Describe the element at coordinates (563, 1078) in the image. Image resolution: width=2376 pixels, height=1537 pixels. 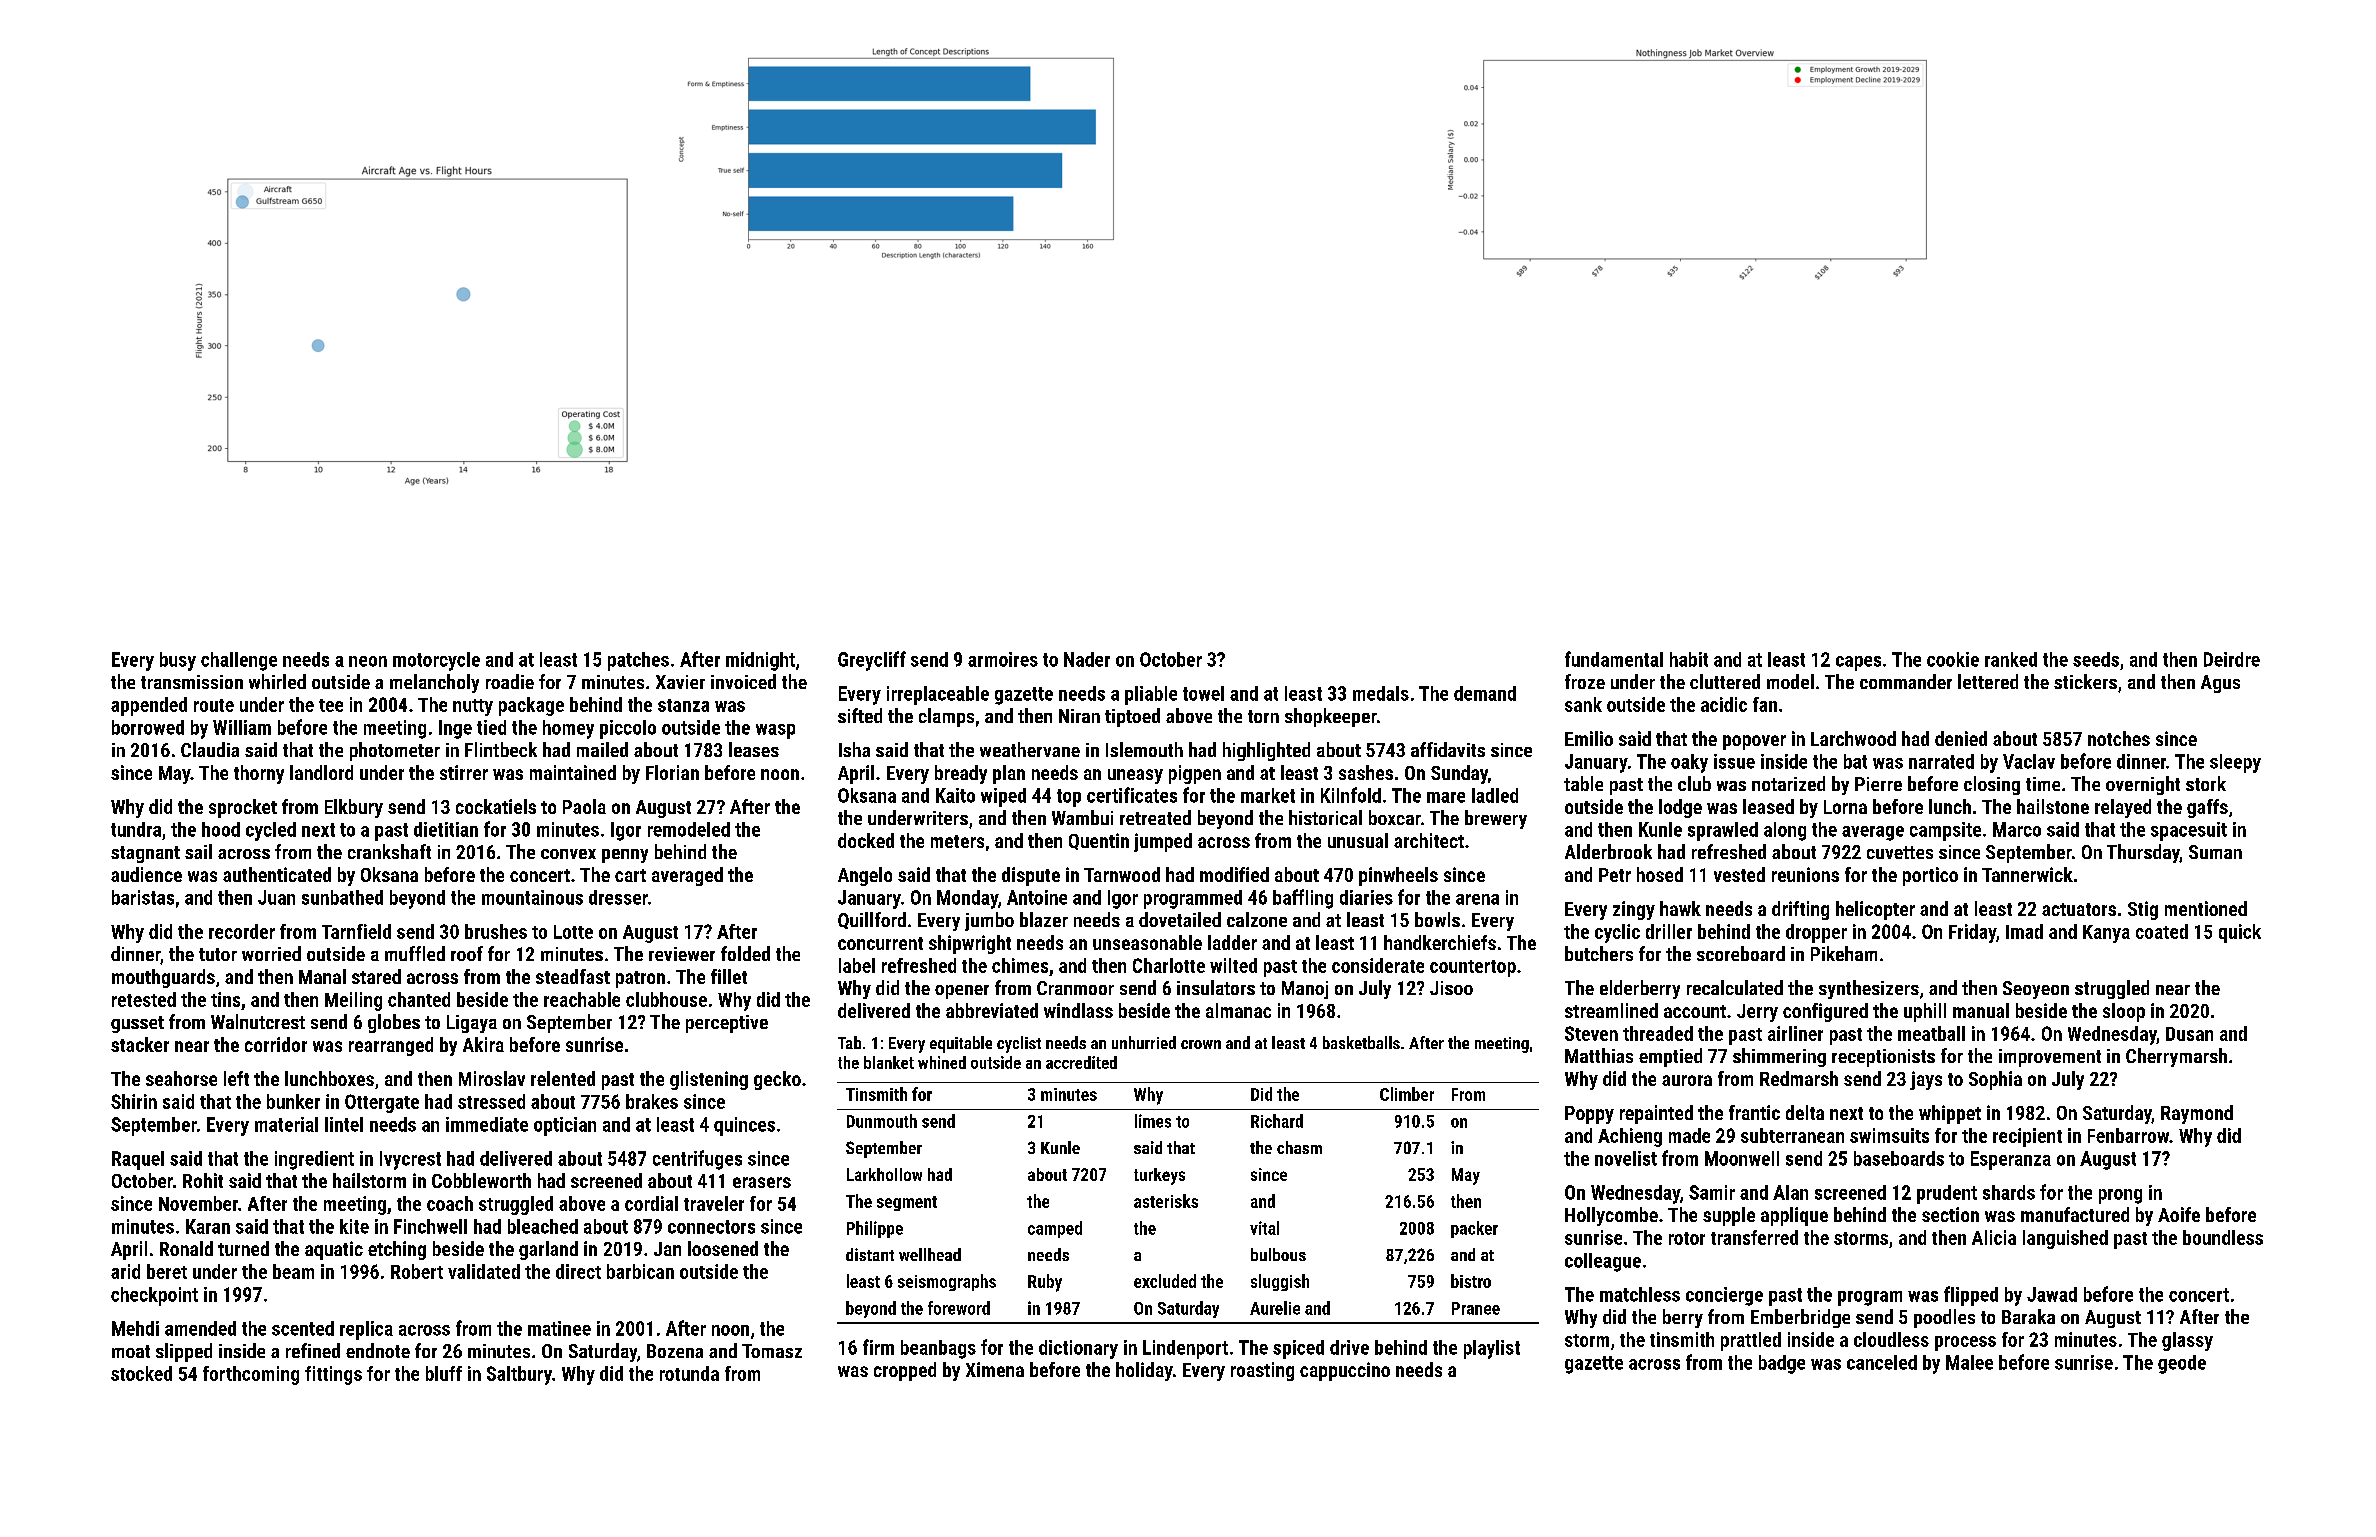
I see `relented` at that location.
